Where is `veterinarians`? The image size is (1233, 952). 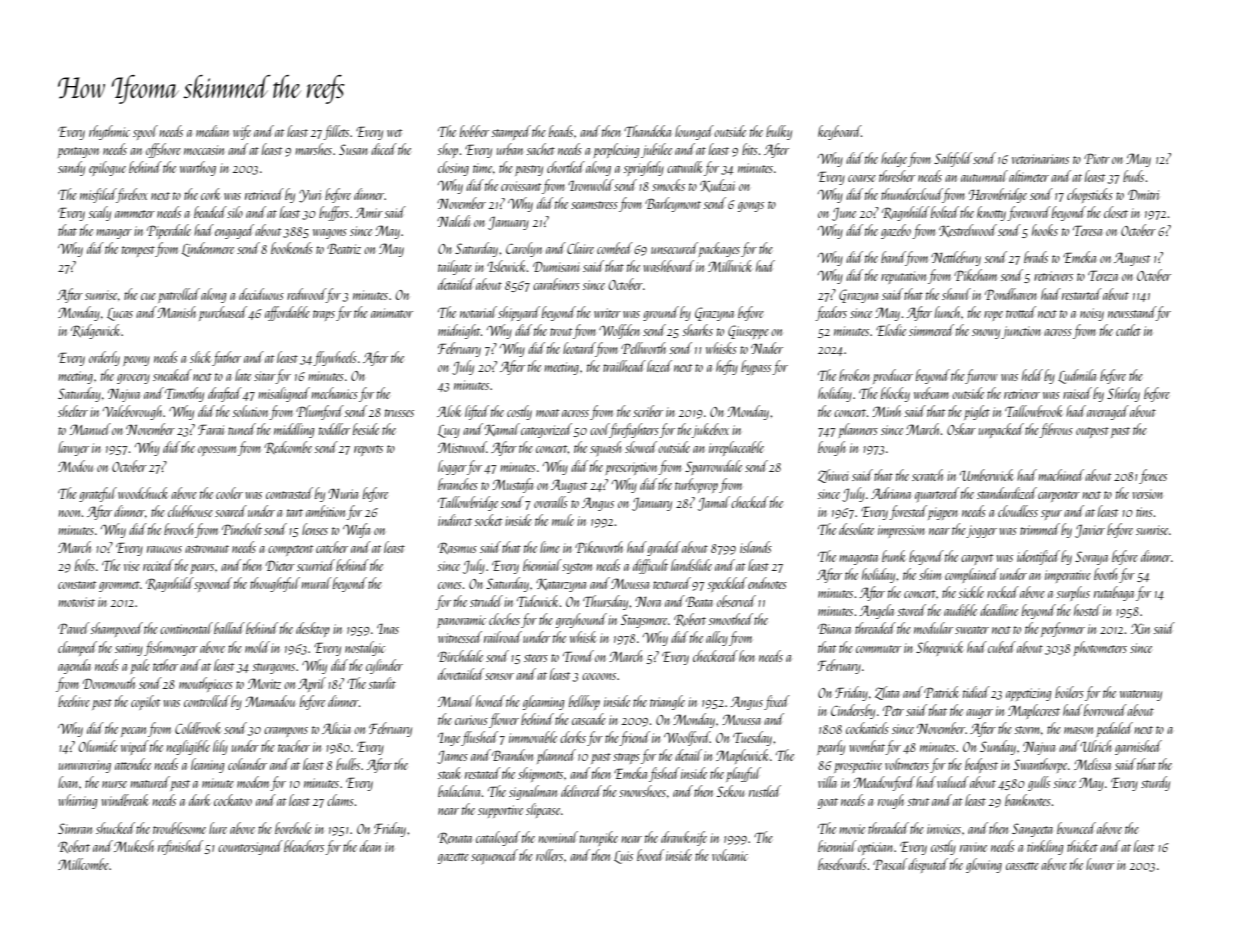 veterinarians is located at coordinates (1040, 159).
